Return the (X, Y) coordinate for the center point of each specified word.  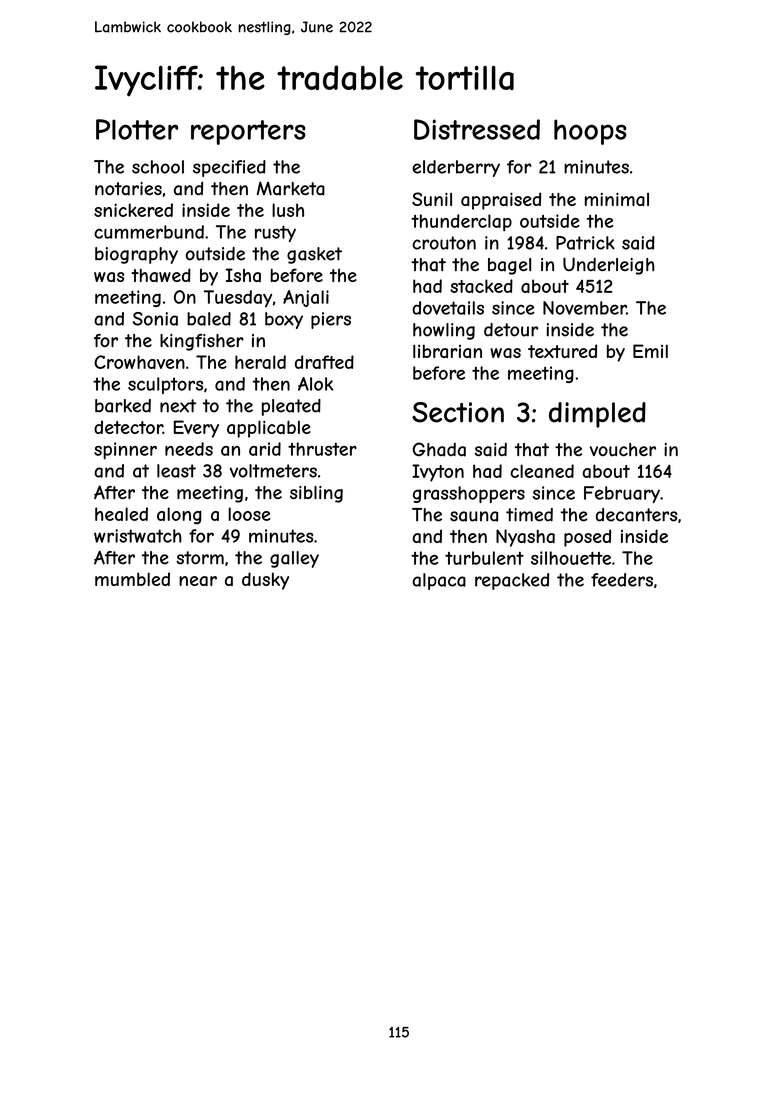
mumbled (132, 579)
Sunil (432, 199)
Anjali (306, 298)
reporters (248, 132)
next (178, 406)
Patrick (585, 243)
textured (562, 351)
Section (458, 412)
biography (136, 255)
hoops (590, 132)
